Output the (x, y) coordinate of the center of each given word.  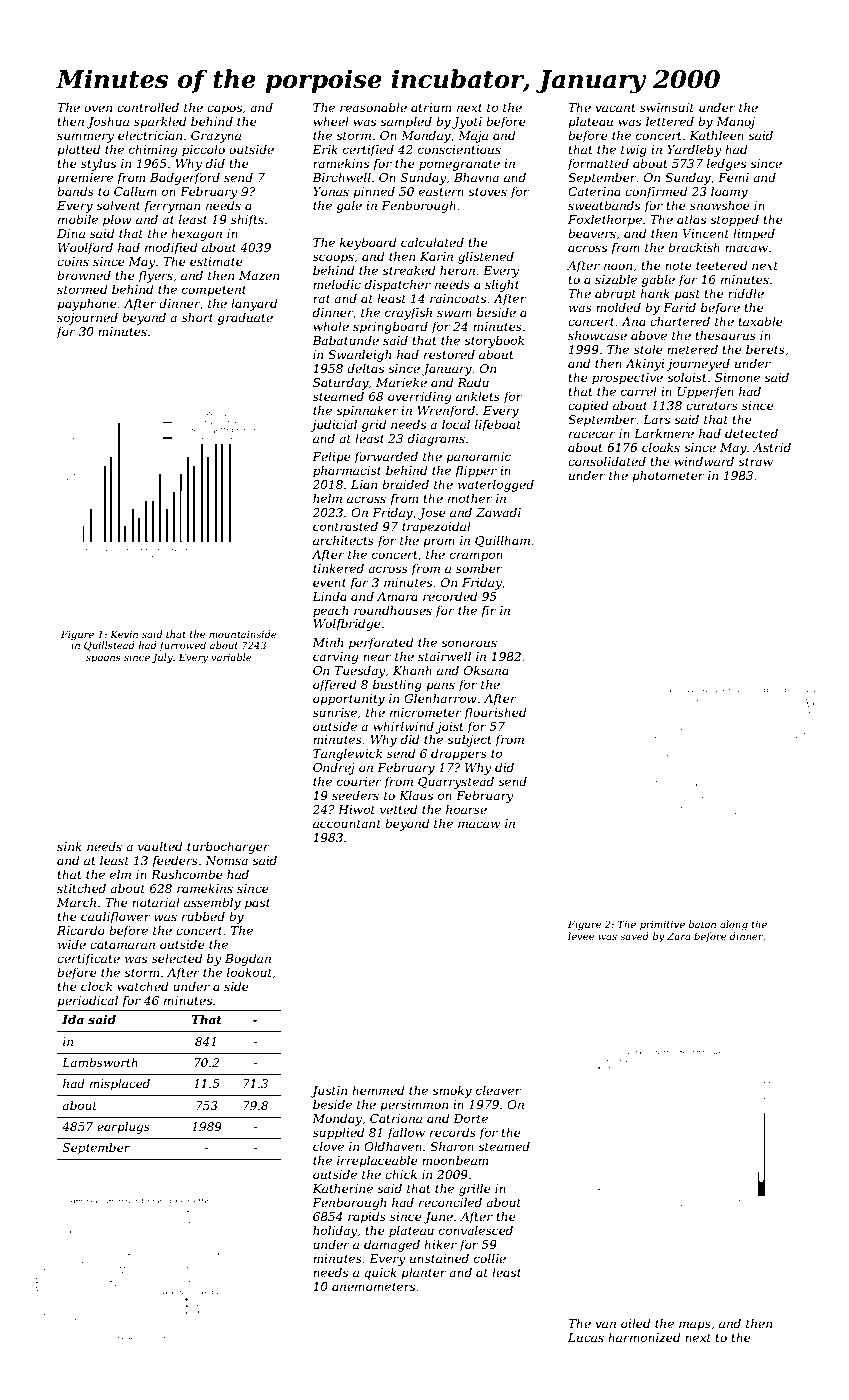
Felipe (331, 457)
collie (490, 1258)
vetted (398, 809)
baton (702, 924)
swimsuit (667, 107)
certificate (88, 960)
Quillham (502, 541)
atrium (431, 107)
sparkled (160, 122)
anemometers (373, 1287)
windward (704, 461)
